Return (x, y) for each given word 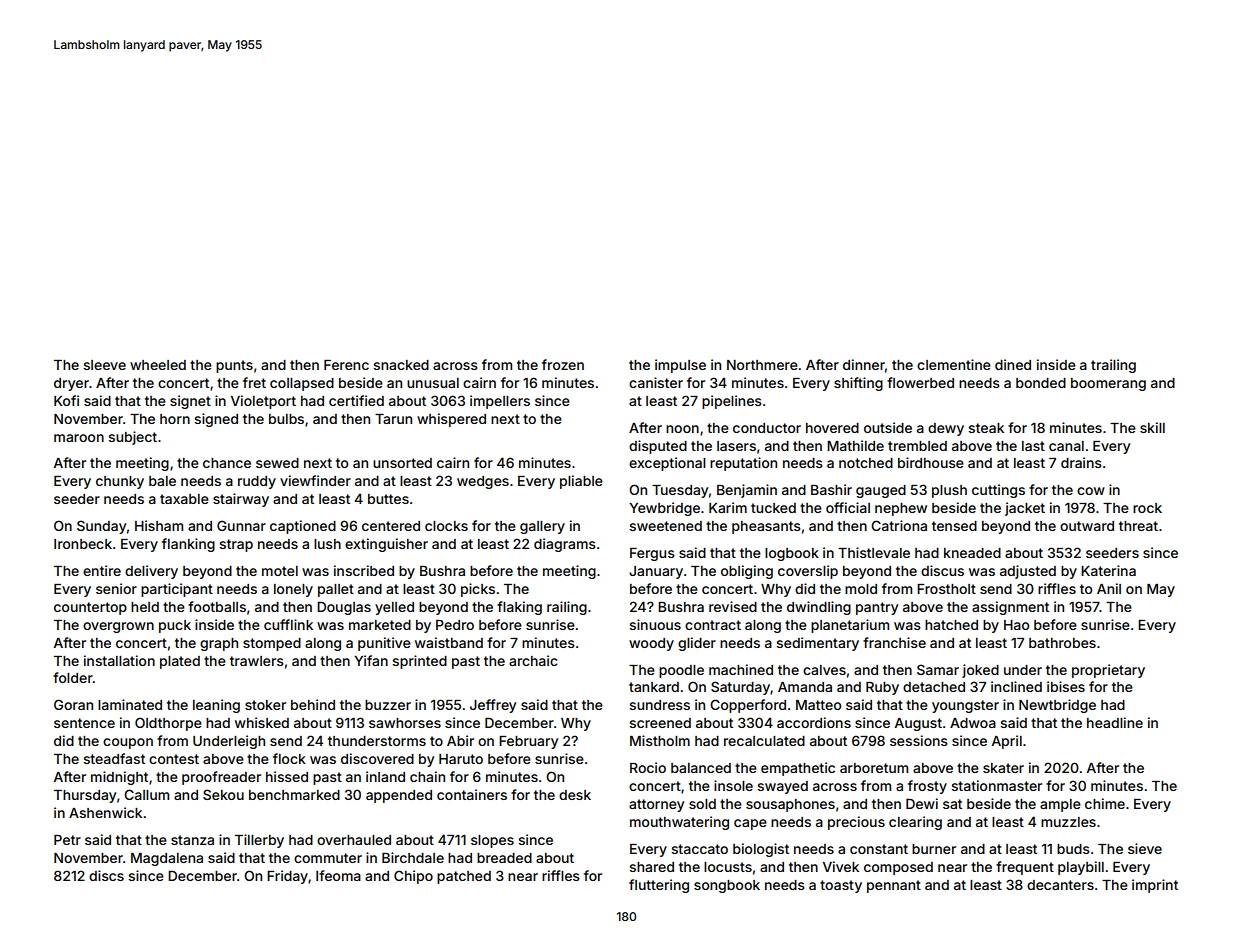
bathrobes (1062, 643)
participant (177, 590)
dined (1013, 364)
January (656, 572)
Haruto (461, 759)
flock (289, 758)
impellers (500, 402)
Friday (287, 877)
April (1007, 742)
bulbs (286, 419)
